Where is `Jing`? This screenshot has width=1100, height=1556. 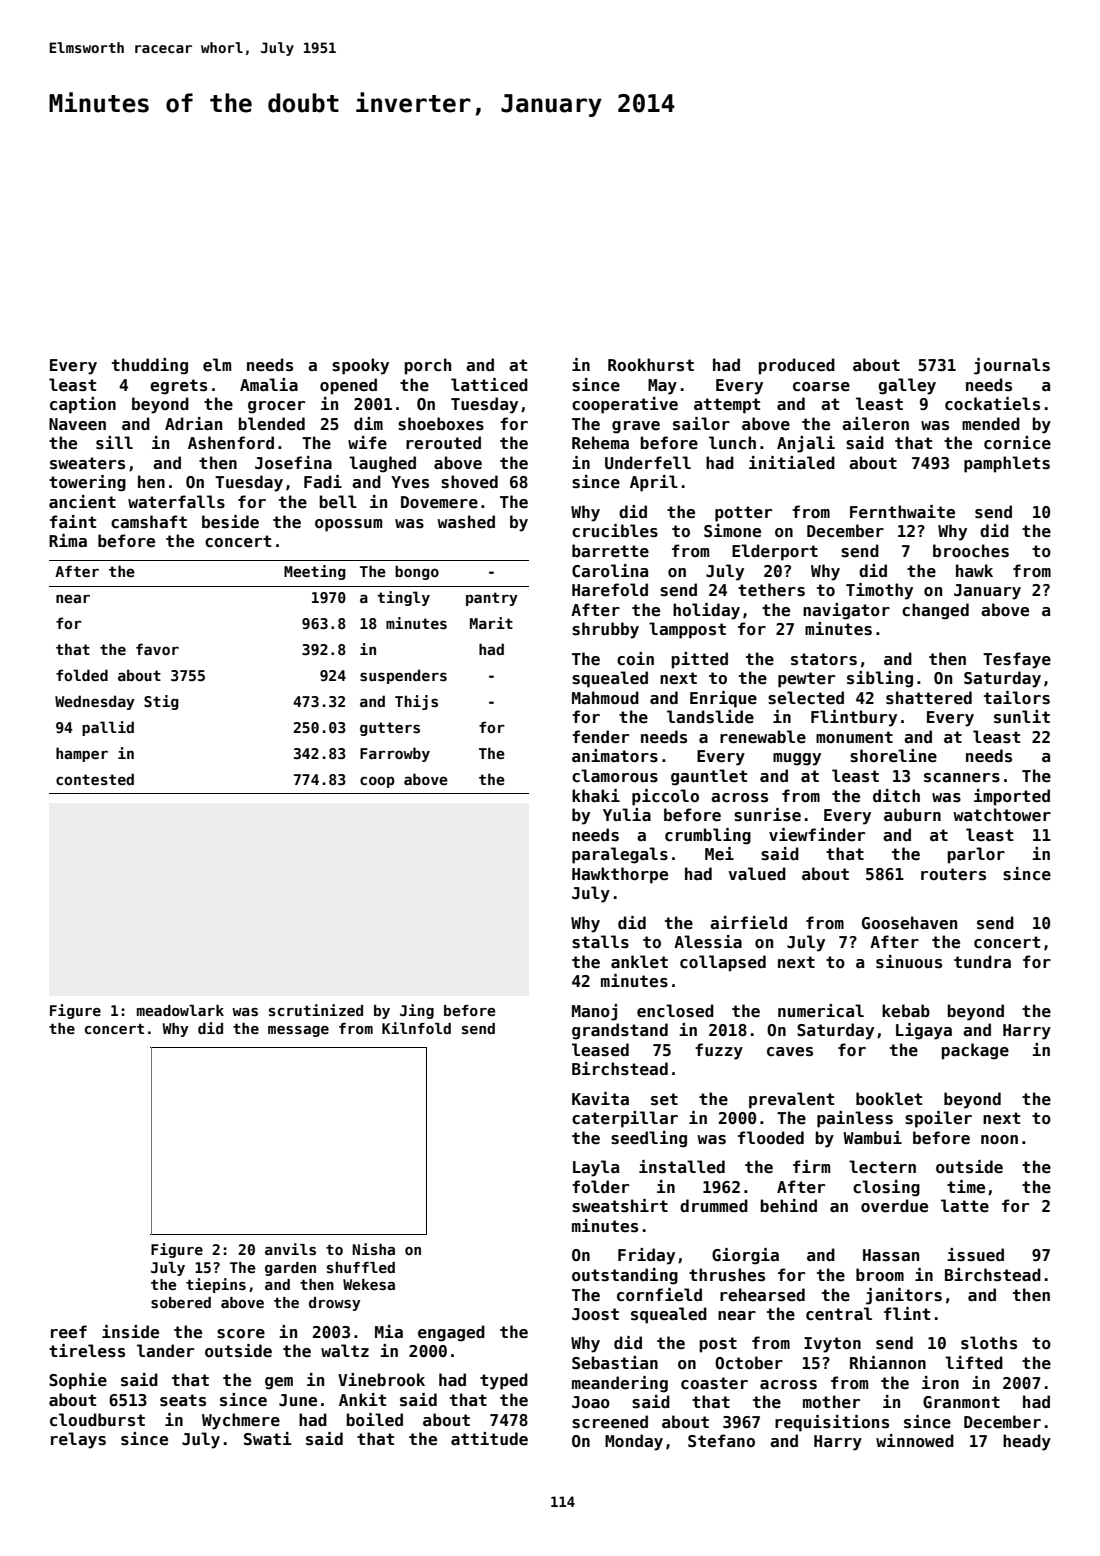
Jing is located at coordinates (417, 1011).
